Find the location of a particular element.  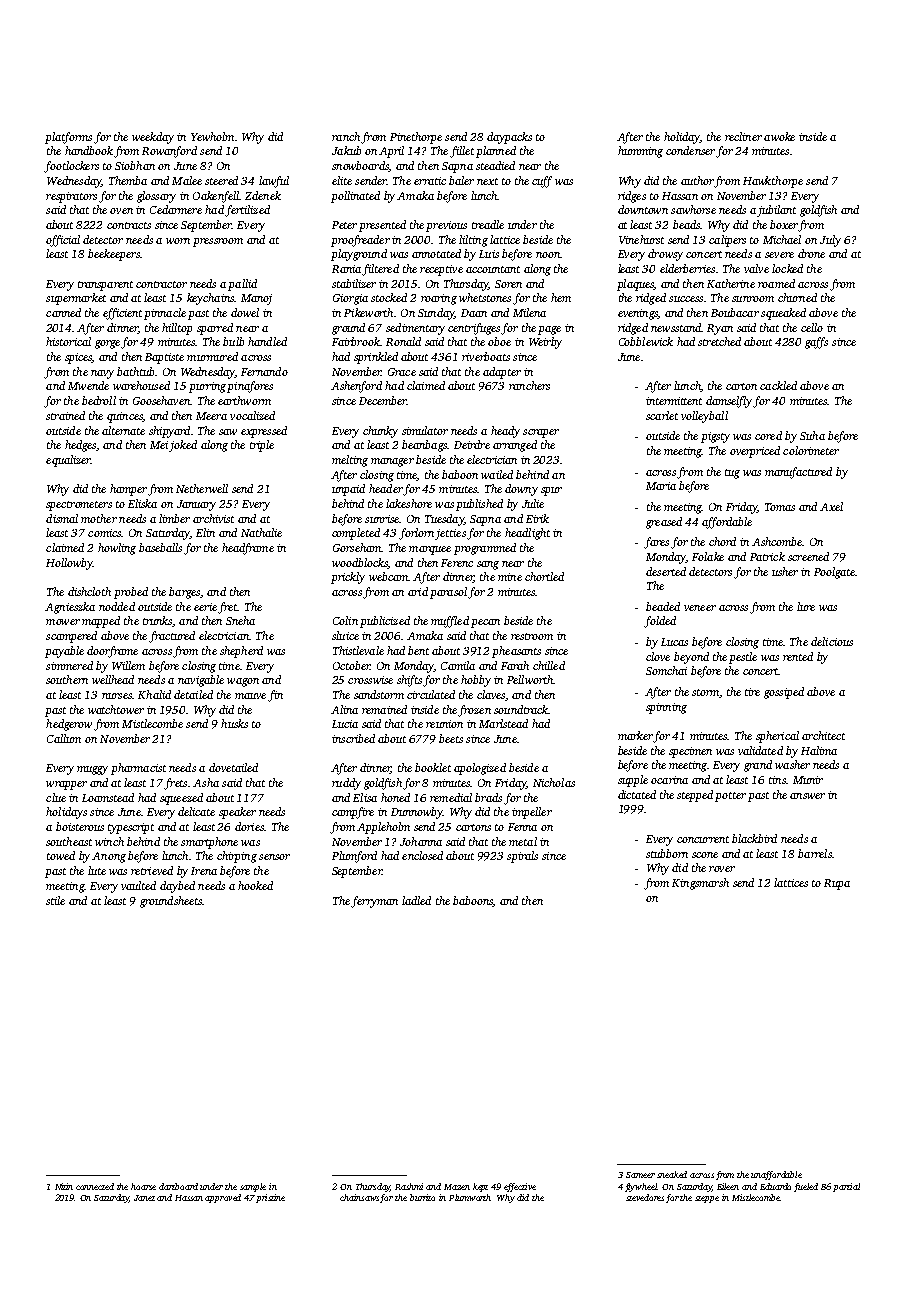

remedial is located at coordinates (451, 797).
